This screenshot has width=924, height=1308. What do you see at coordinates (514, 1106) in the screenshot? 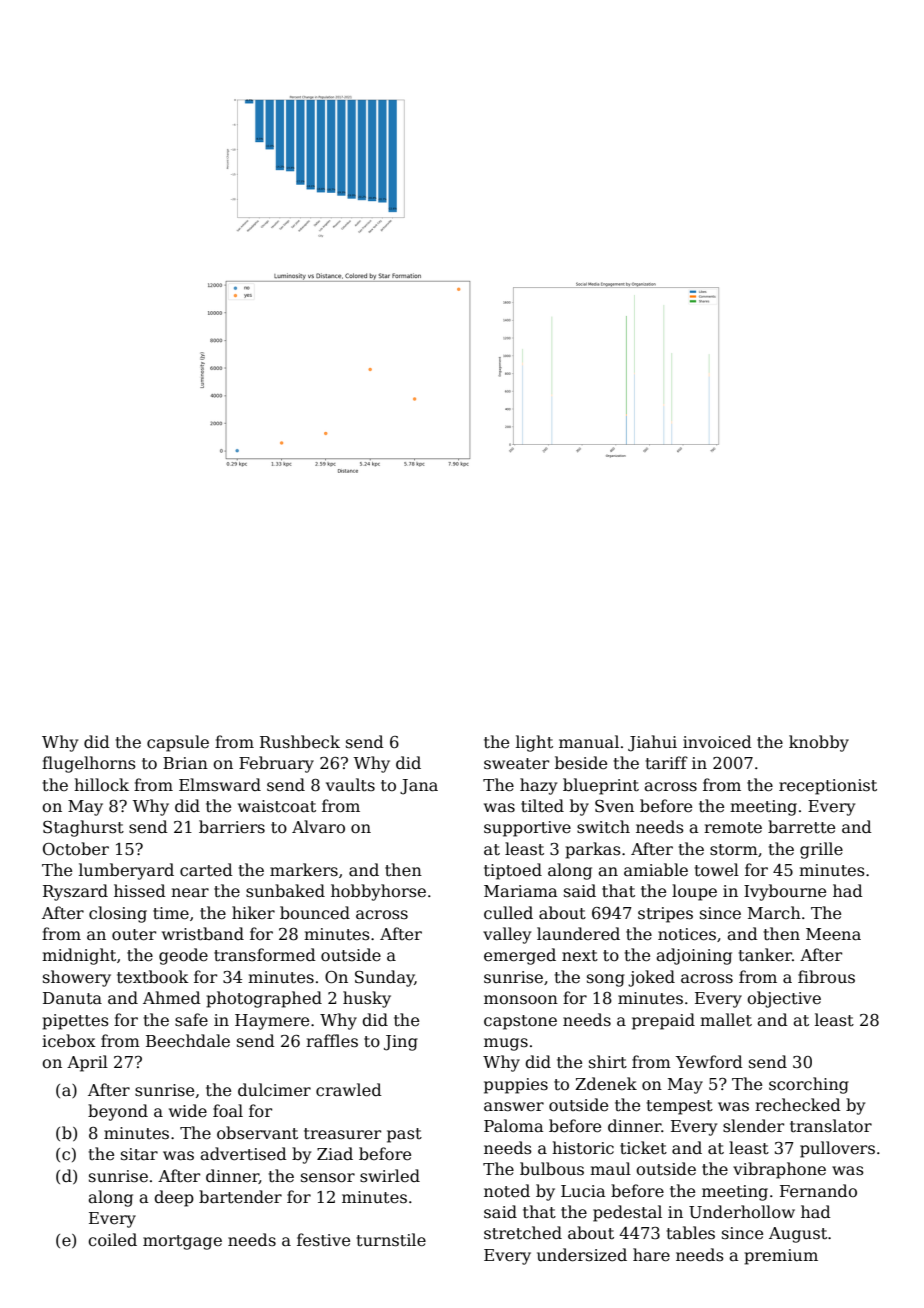
I see `answer` at bounding box center [514, 1106].
